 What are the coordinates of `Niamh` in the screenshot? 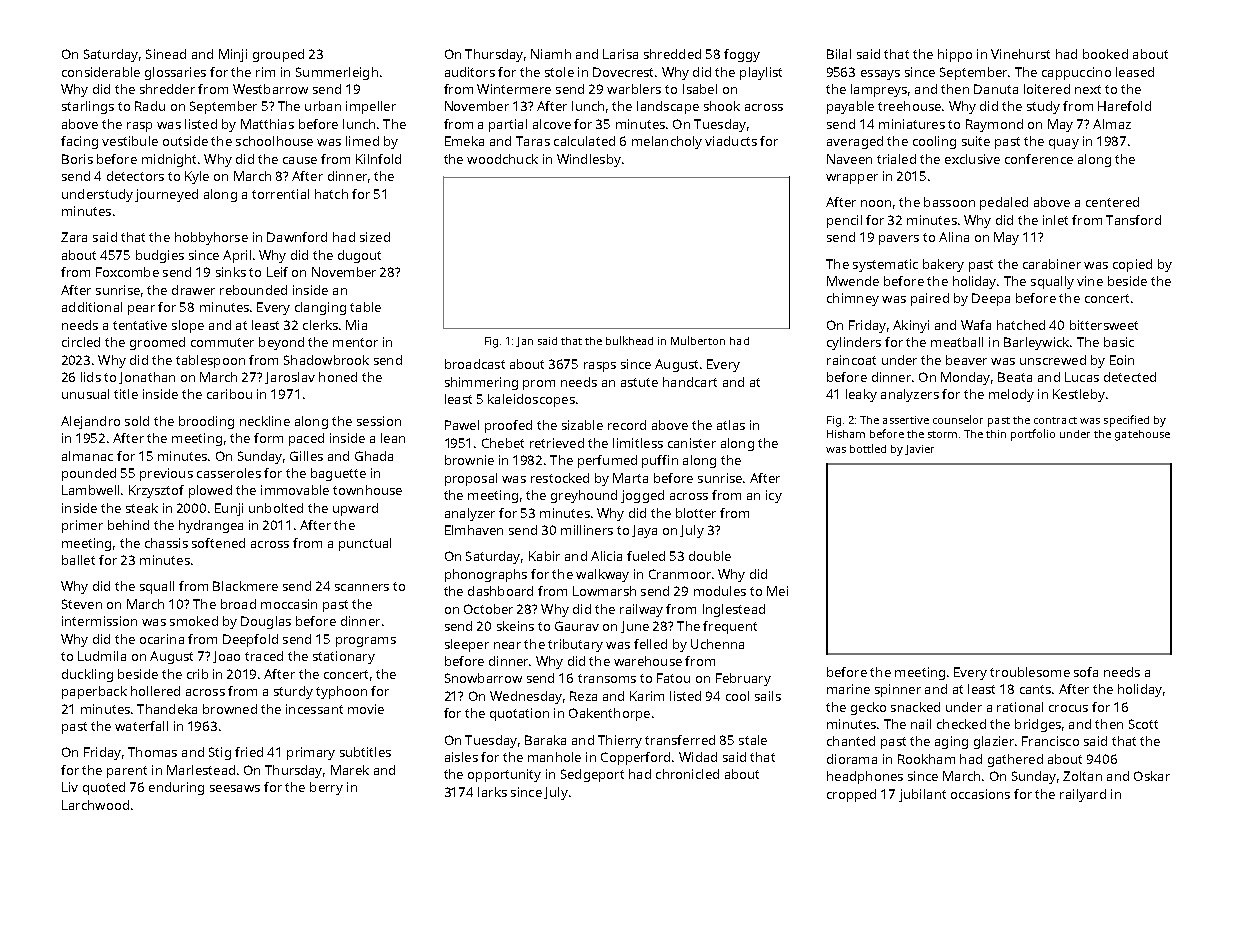 It's located at (551, 54).
